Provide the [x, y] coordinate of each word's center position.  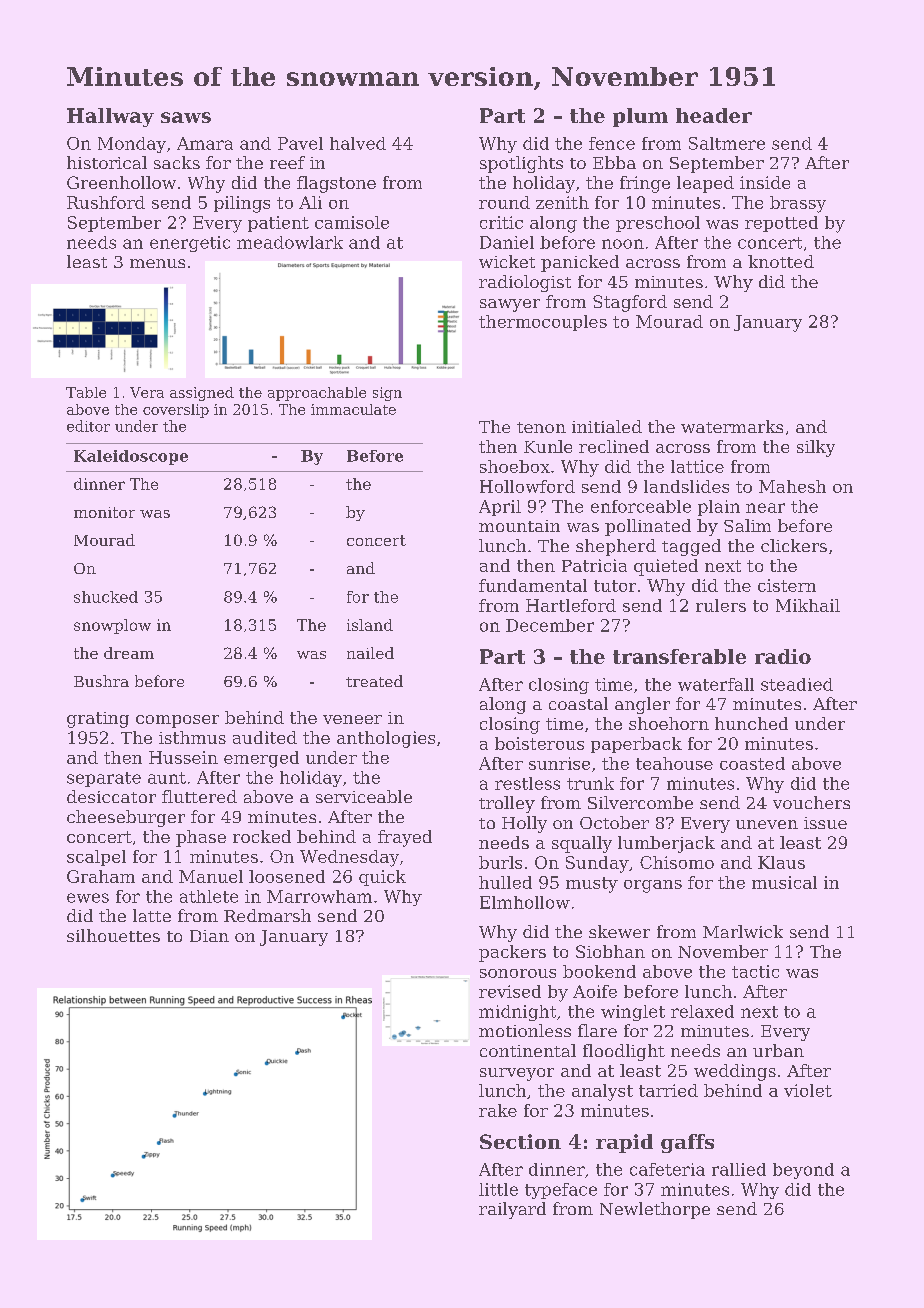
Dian [209, 936]
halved [358, 143]
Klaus [781, 862]
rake [498, 1110]
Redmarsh [267, 915]
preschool [658, 224]
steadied [797, 684]
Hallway [110, 117]
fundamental [533, 585]
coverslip [176, 411]
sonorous [518, 973]
